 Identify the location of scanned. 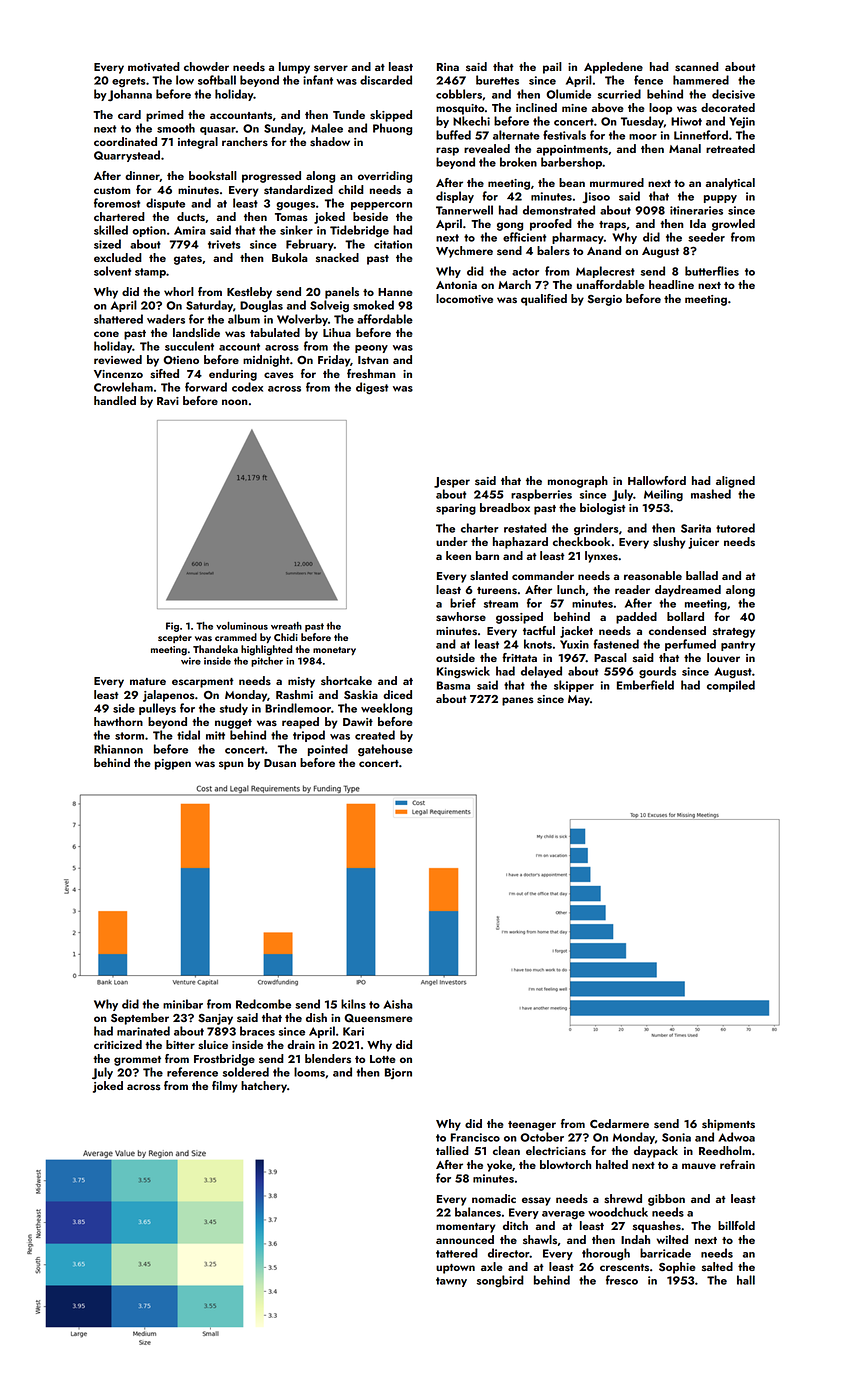
(697, 66).
